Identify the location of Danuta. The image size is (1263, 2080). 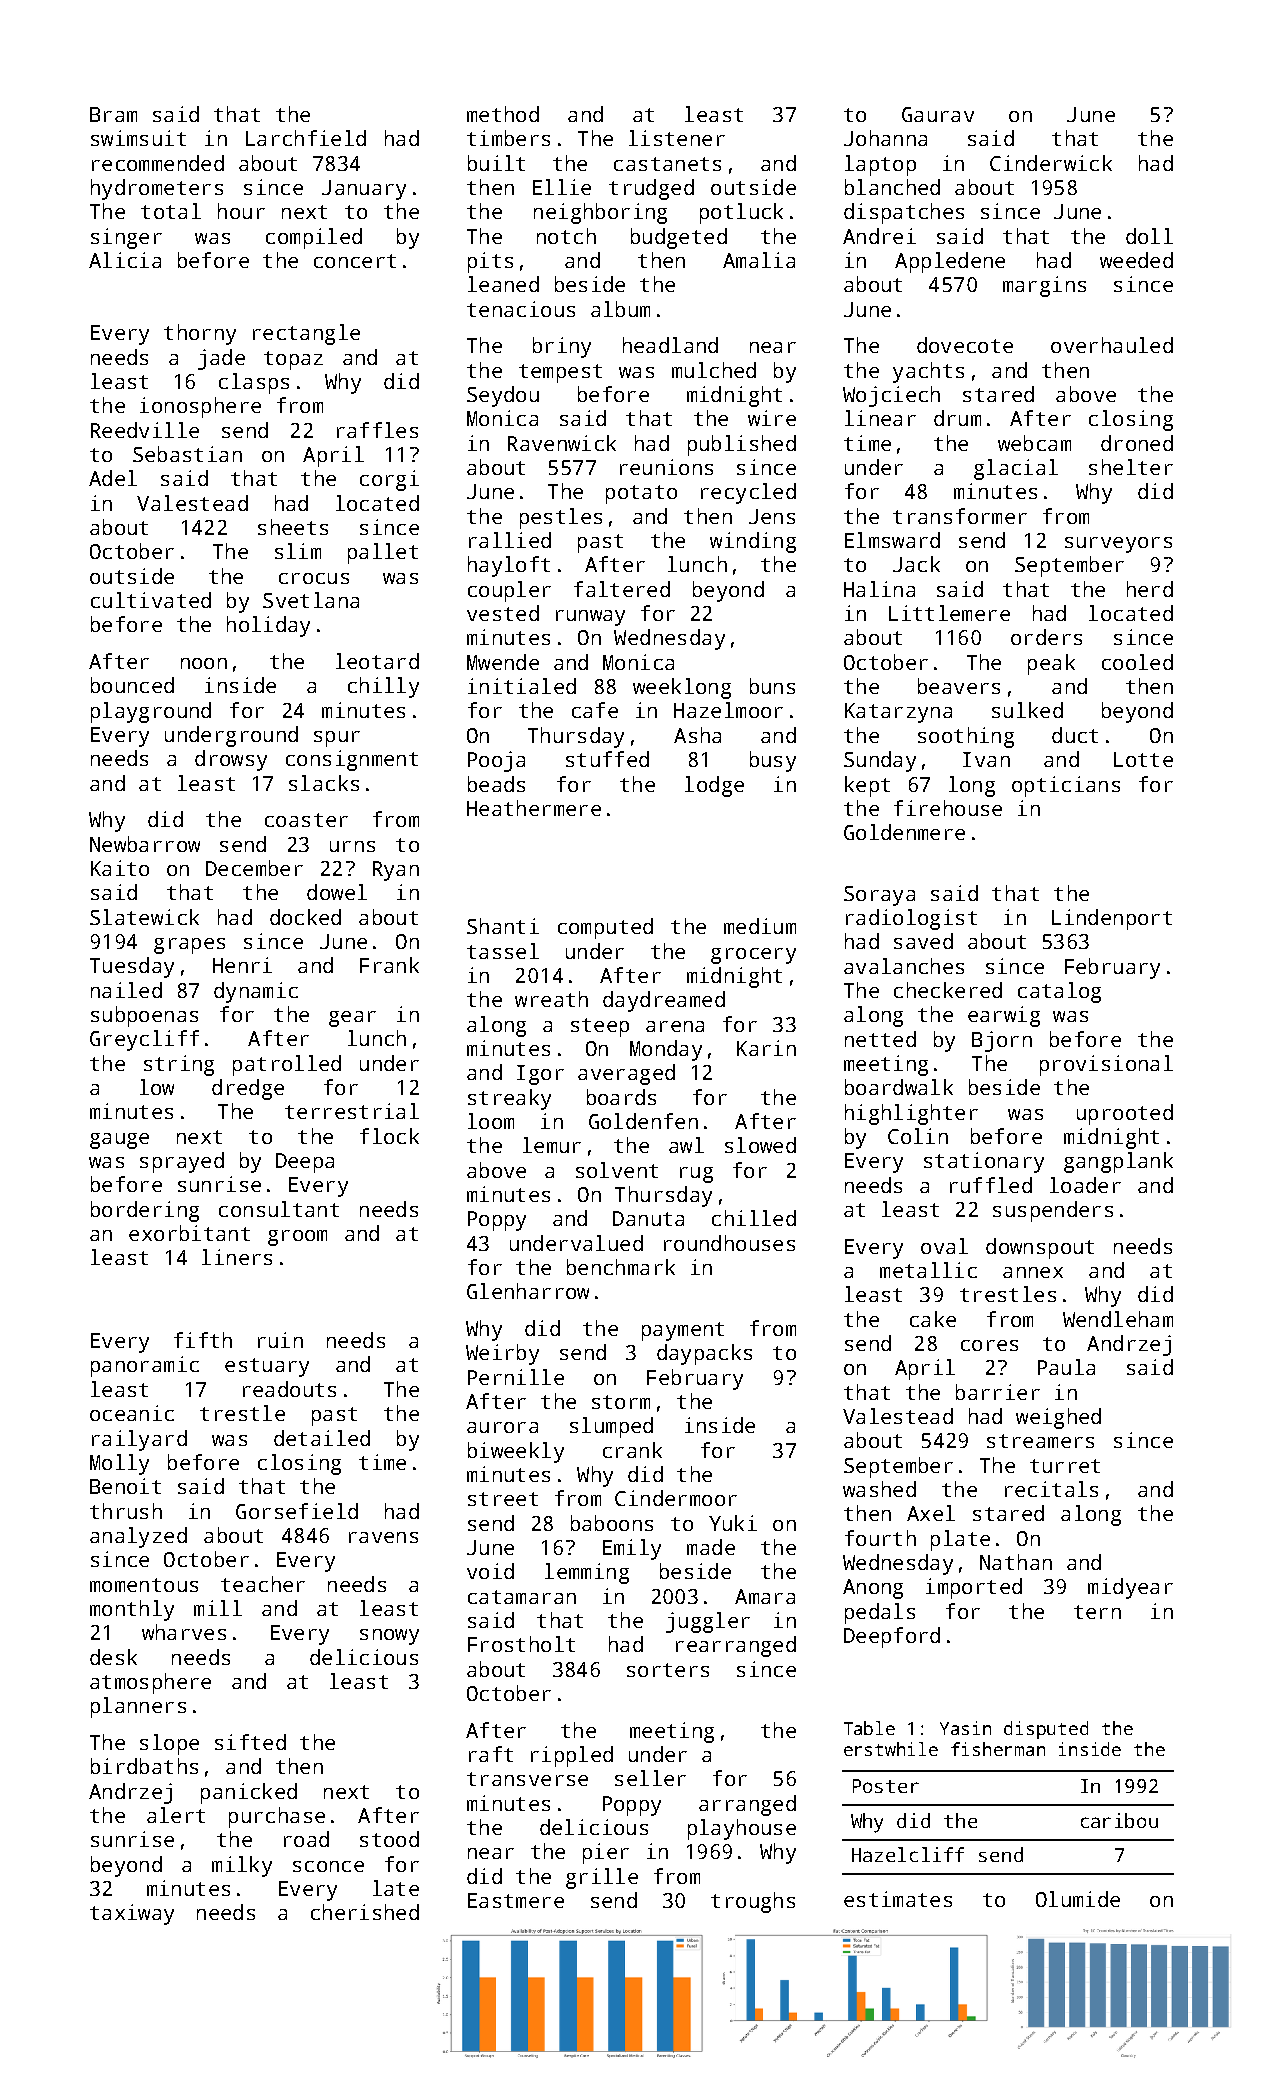
(648, 1218).
